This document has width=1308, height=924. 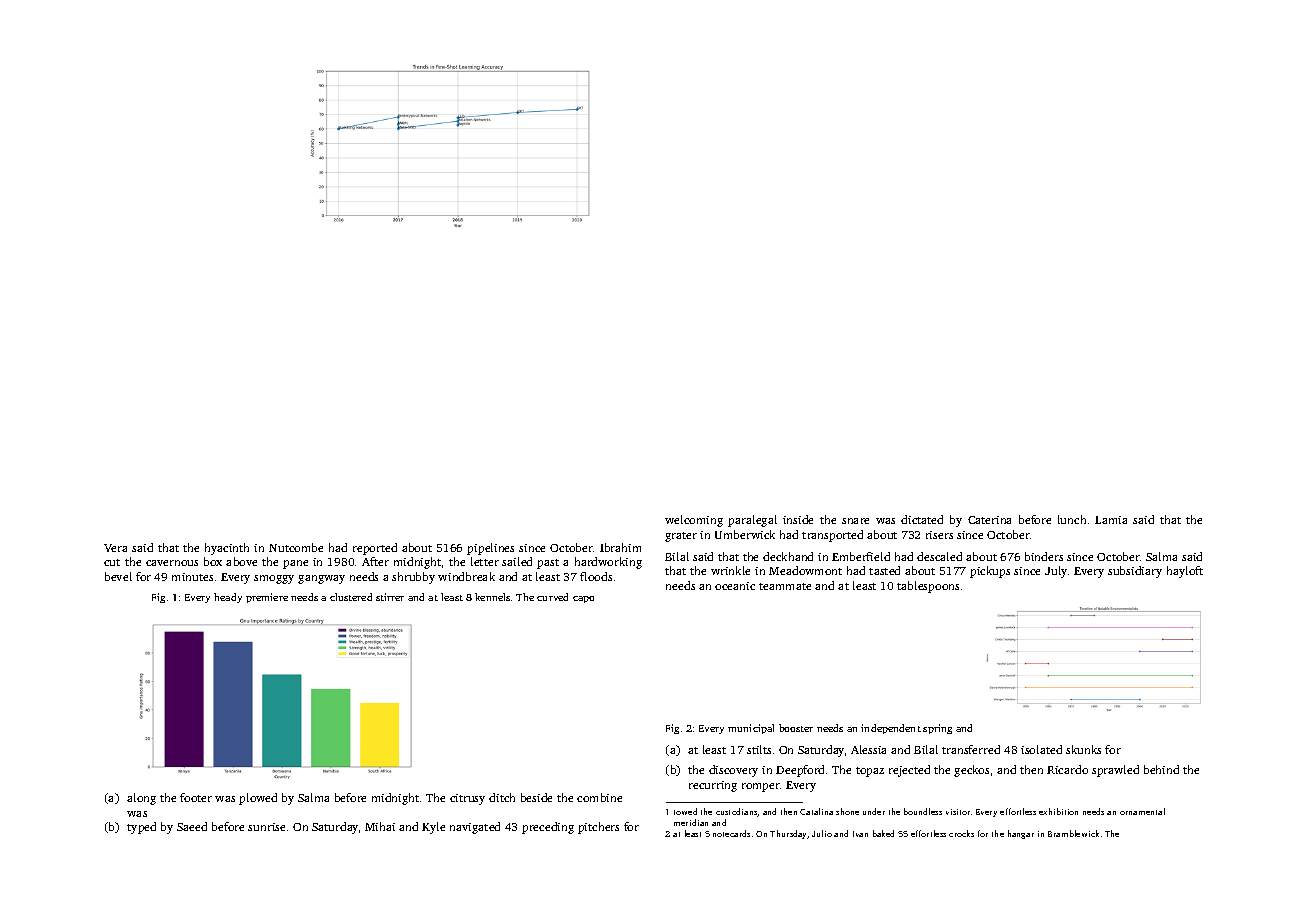 What do you see at coordinates (380, 826) in the document?
I see `Mihai` at bounding box center [380, 826].
